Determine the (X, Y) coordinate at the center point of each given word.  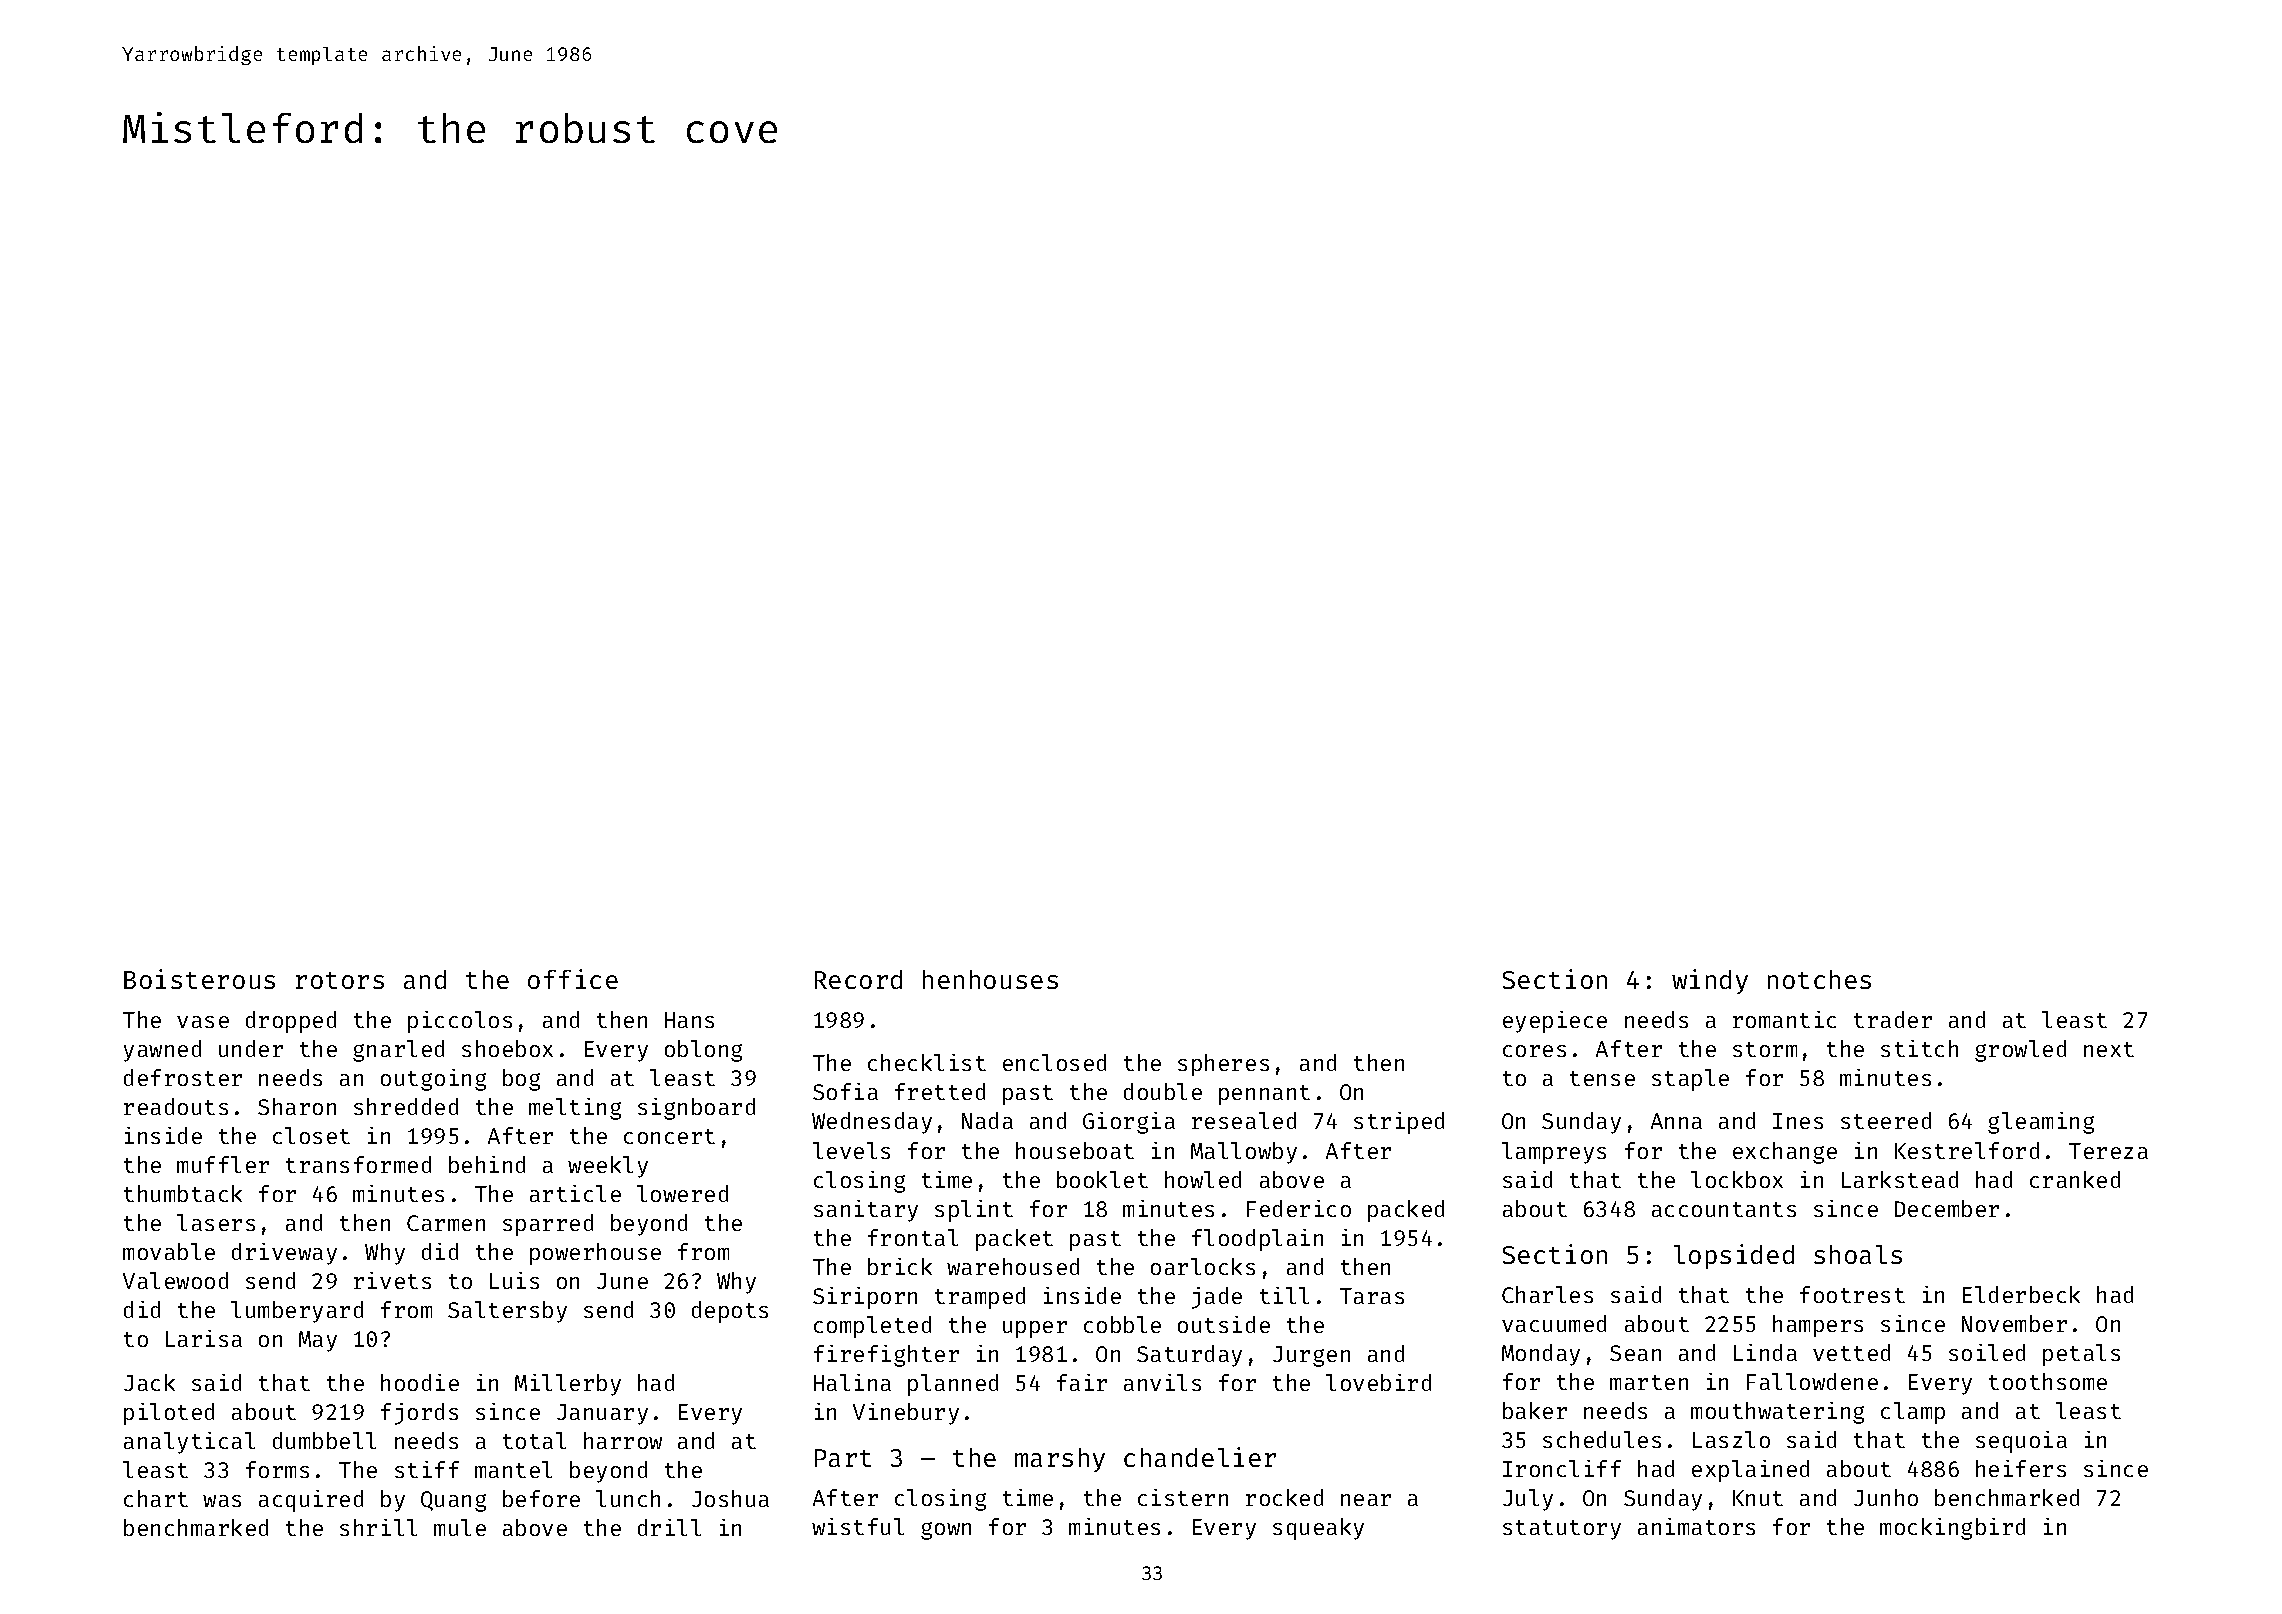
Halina (852, 1382)
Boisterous (199, 979)
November (2014, 1323)
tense (1602, 1078)
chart (156, 1498)
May (318, 1341)
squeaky (1318, 1529)
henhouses (990, 979)
